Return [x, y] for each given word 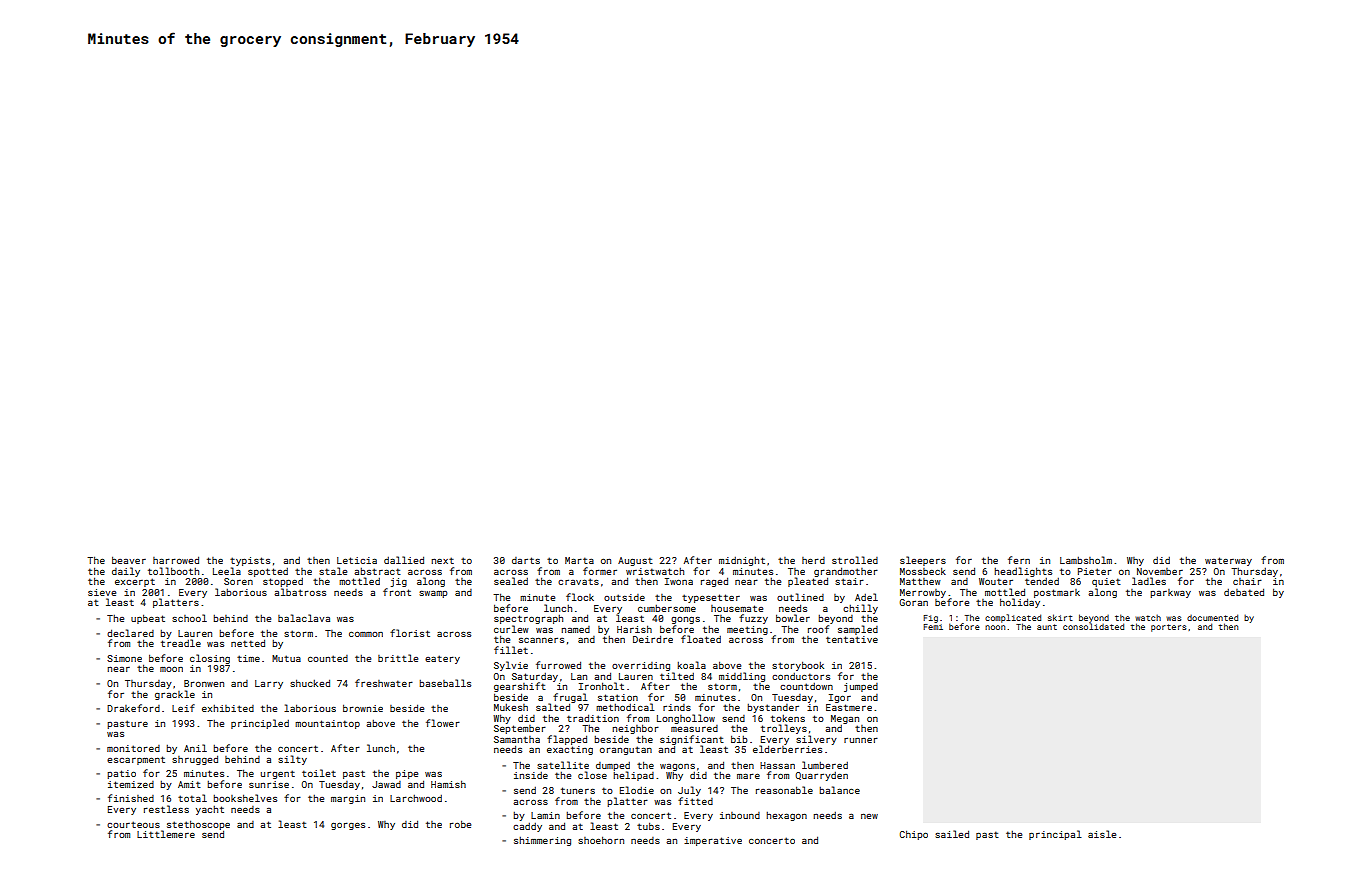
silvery [816, 740]
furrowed [558, 665]
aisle [1102, 834]
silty [292, 760]
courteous [133, 824]
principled [260, 724]
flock [580, 597]
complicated [1013, 618]
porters [1168, 628]
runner [861, 740]
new [869, 816]
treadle [181, 643]
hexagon [786, 816]
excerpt [135, 582]
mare [748, 776]
